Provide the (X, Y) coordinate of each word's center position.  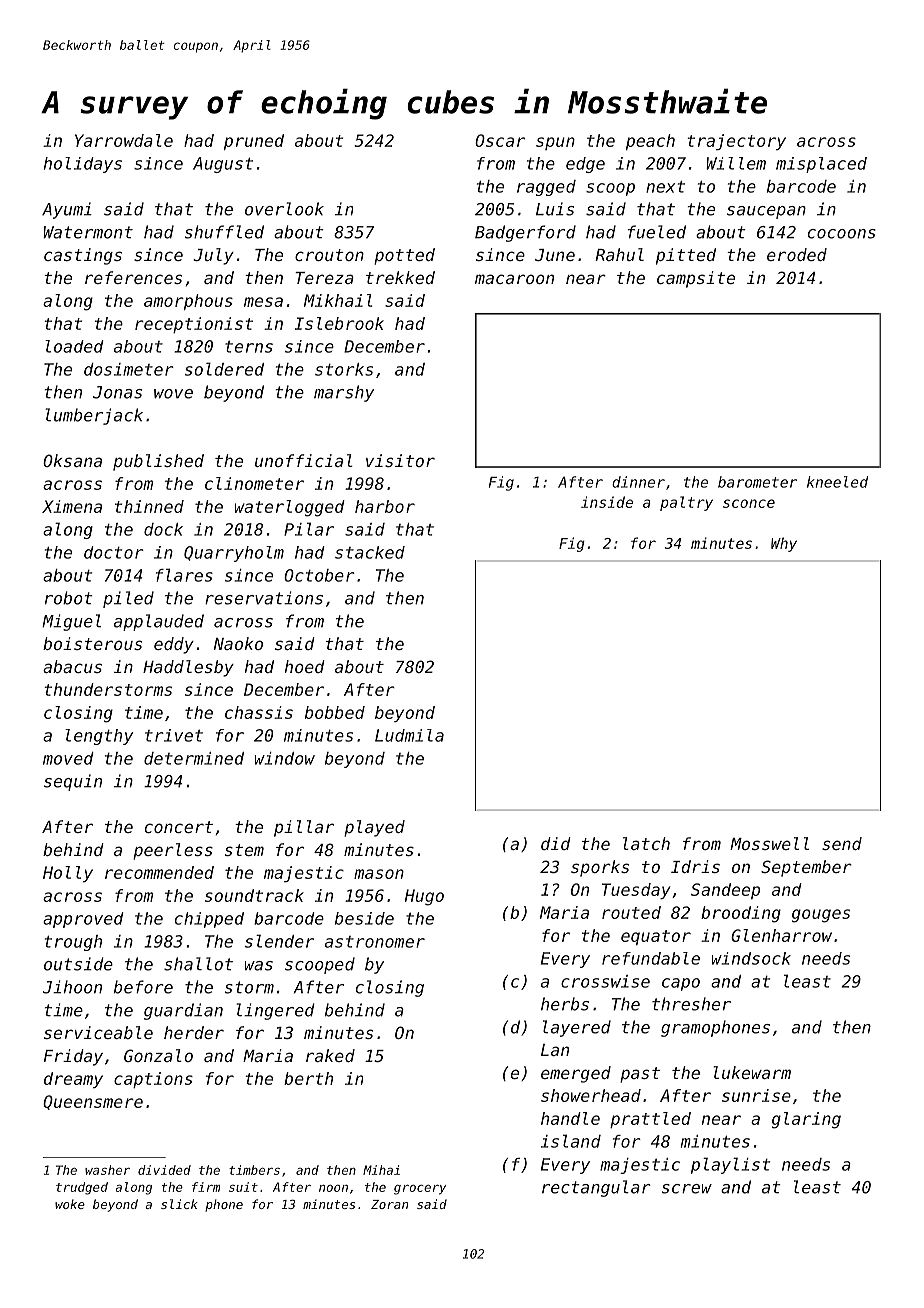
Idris (695, 866)
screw (687, 1189)
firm (206, 1187)
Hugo (424, 897)
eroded (797, 254)
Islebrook (339, 323)
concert (179, 827)
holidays (83, 165)
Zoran (389, 1204)
